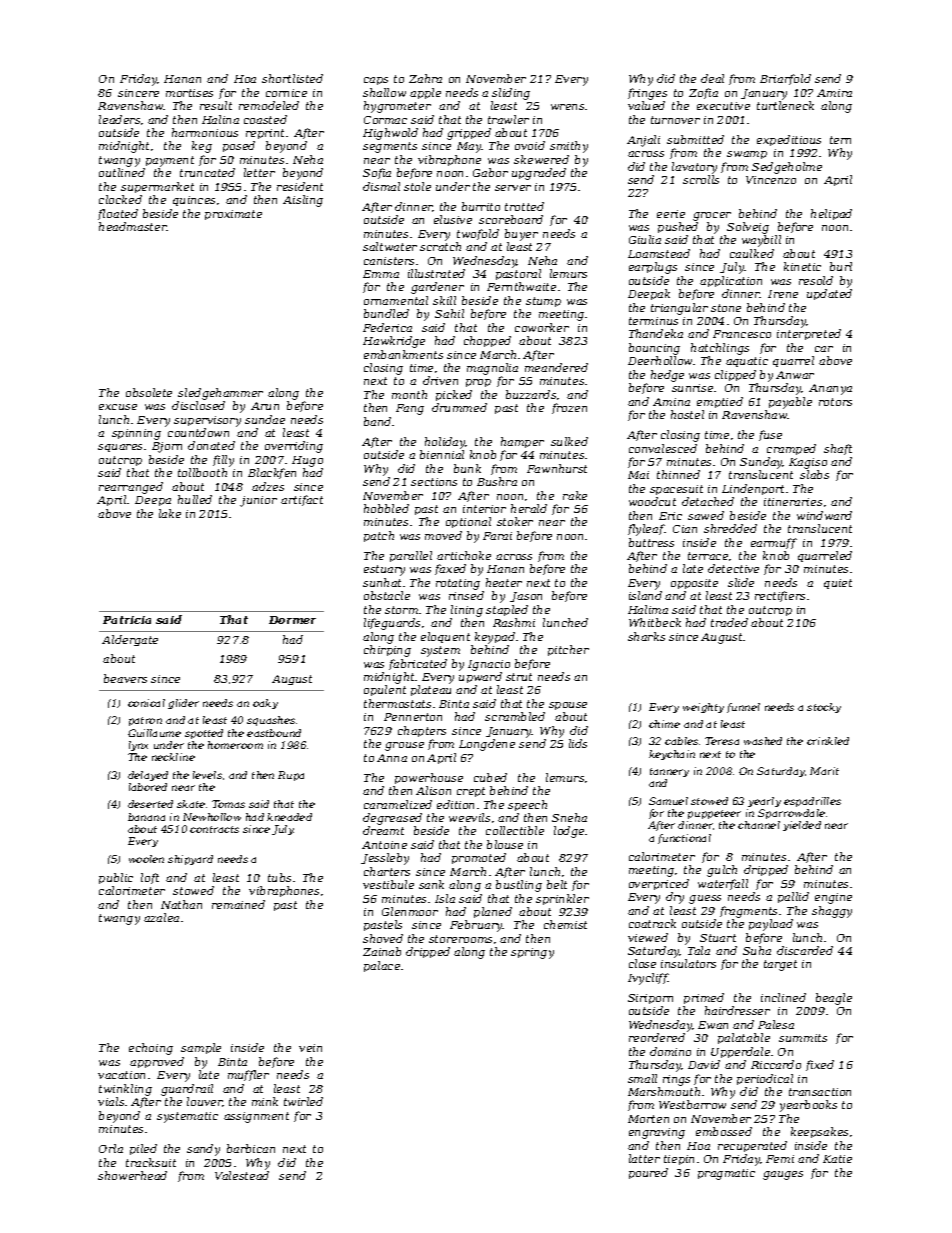 The width and height of the screenshot is (952, 1233). I want to click on recuperated, so click(752, 1146).
